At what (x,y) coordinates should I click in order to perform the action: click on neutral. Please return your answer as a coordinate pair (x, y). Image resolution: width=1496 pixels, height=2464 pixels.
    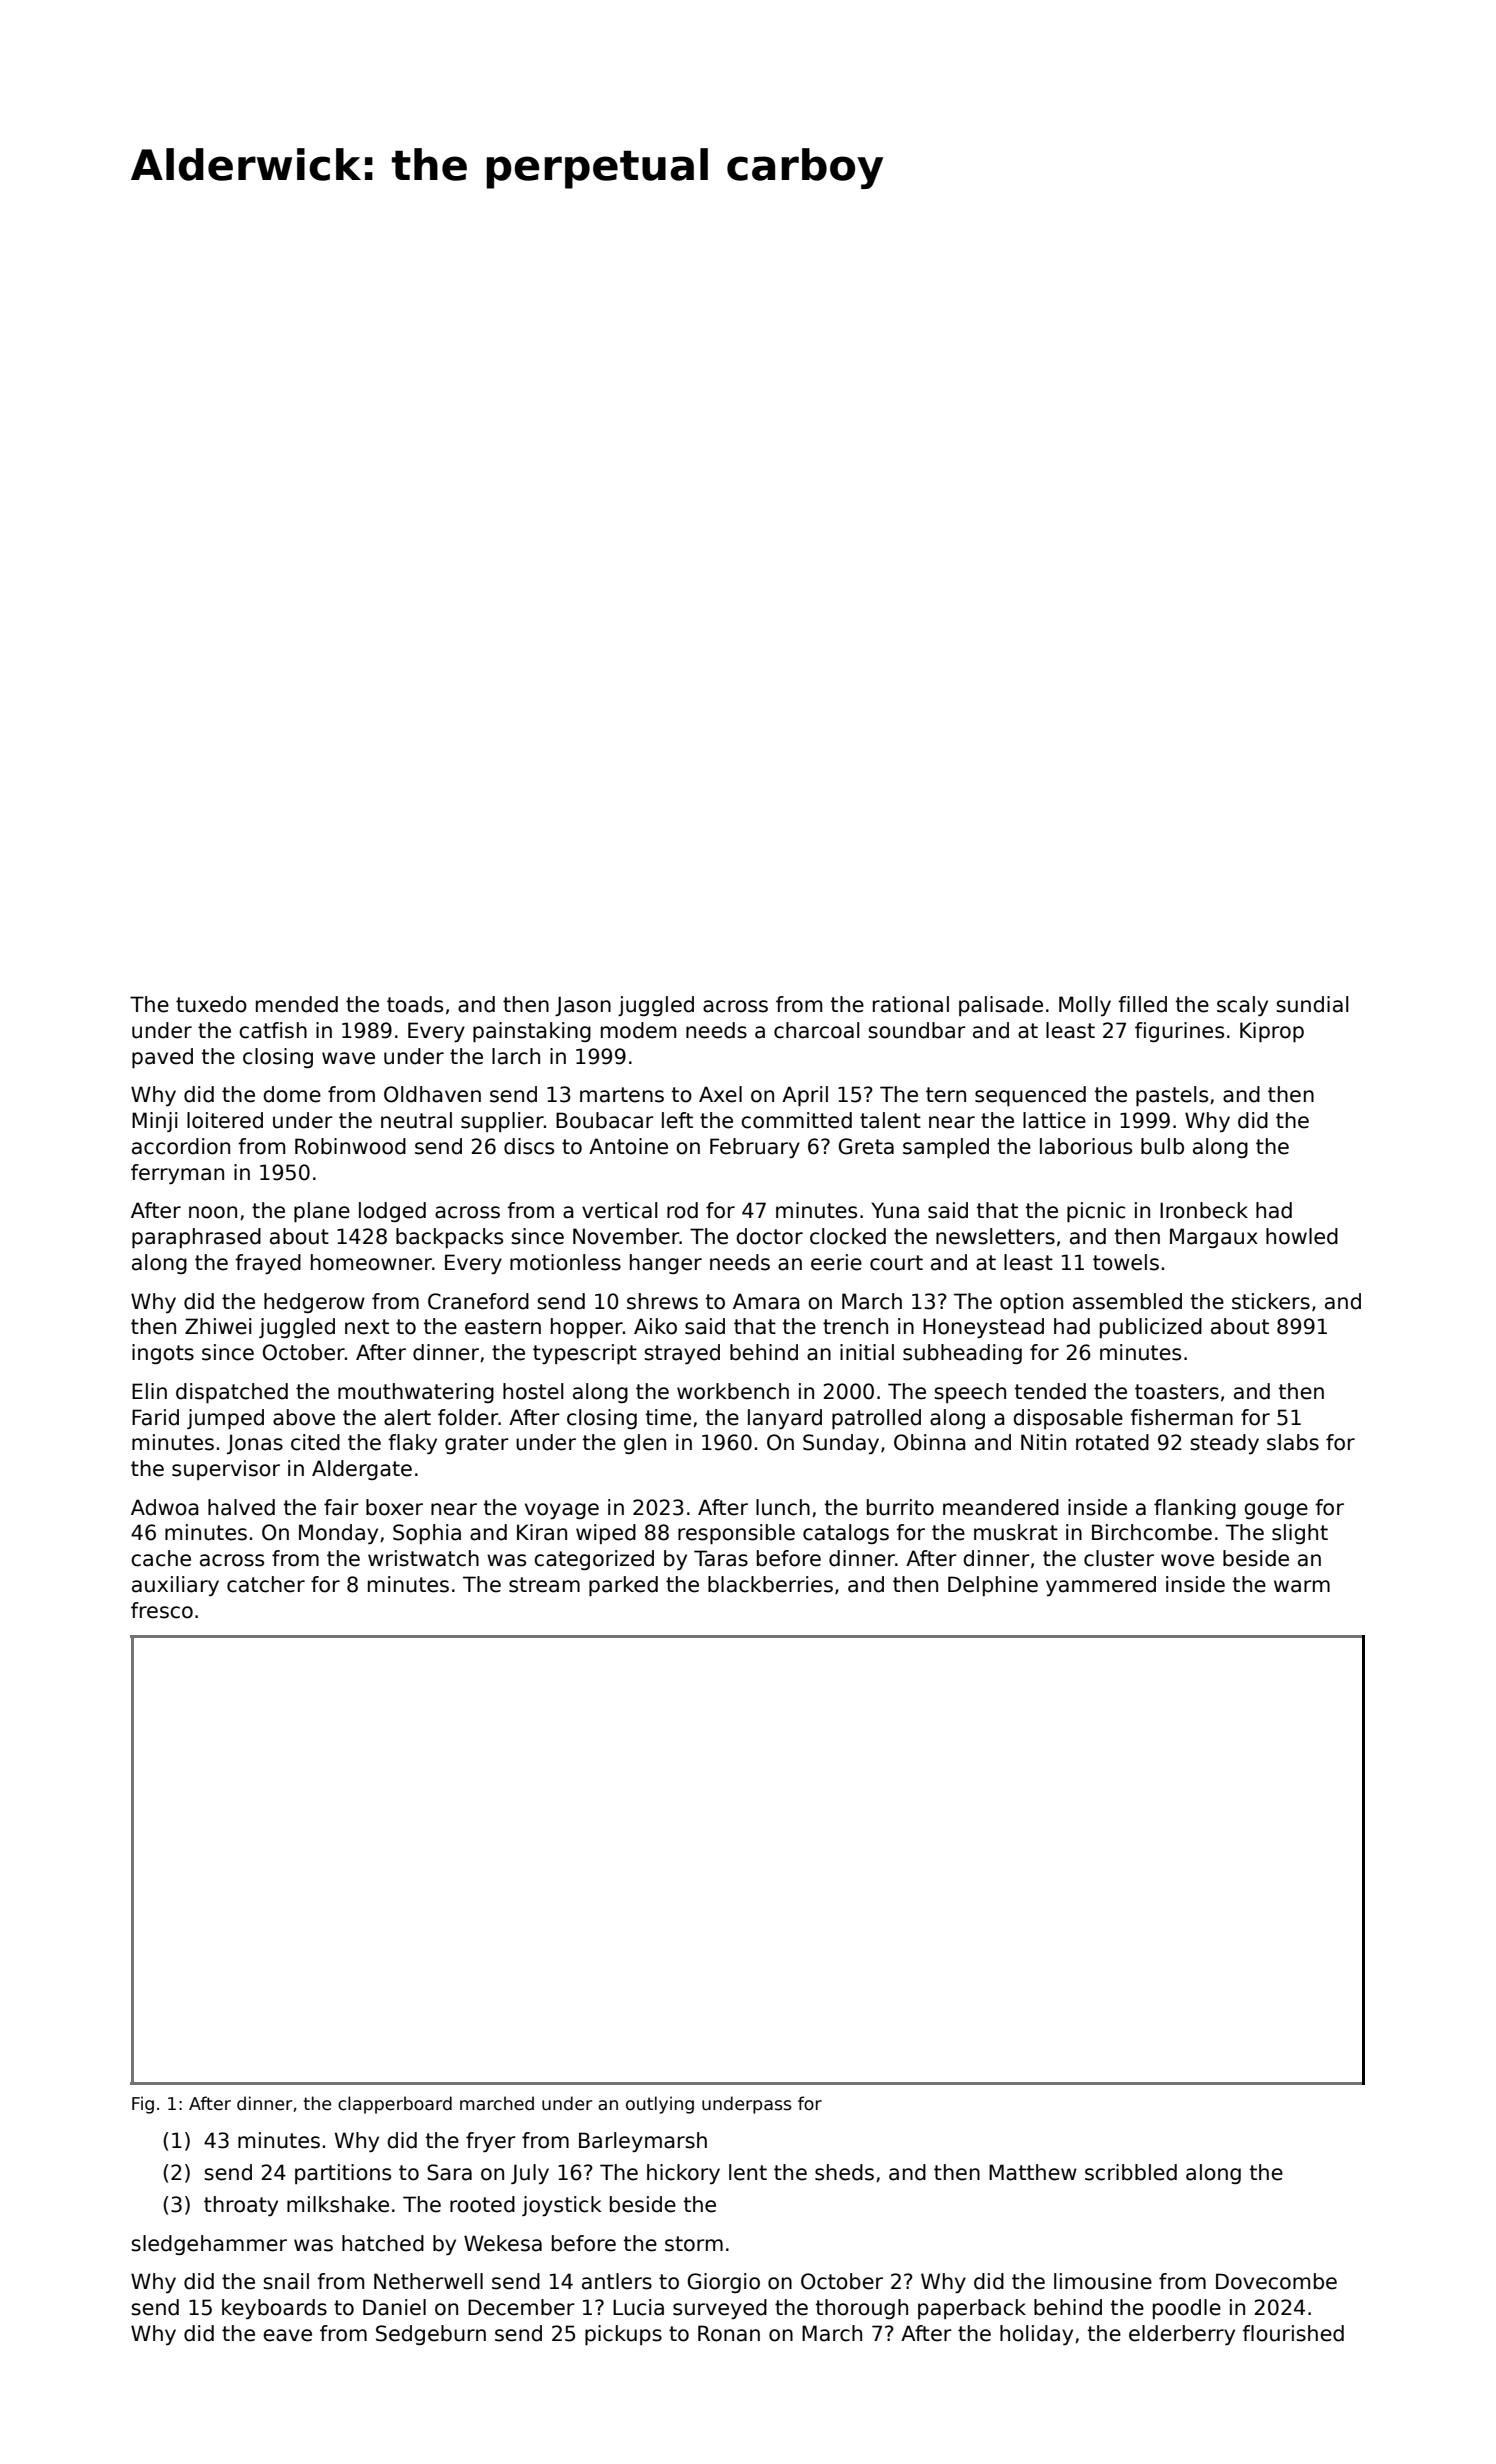
    Looking at the image, I should click on (416, 1120).
